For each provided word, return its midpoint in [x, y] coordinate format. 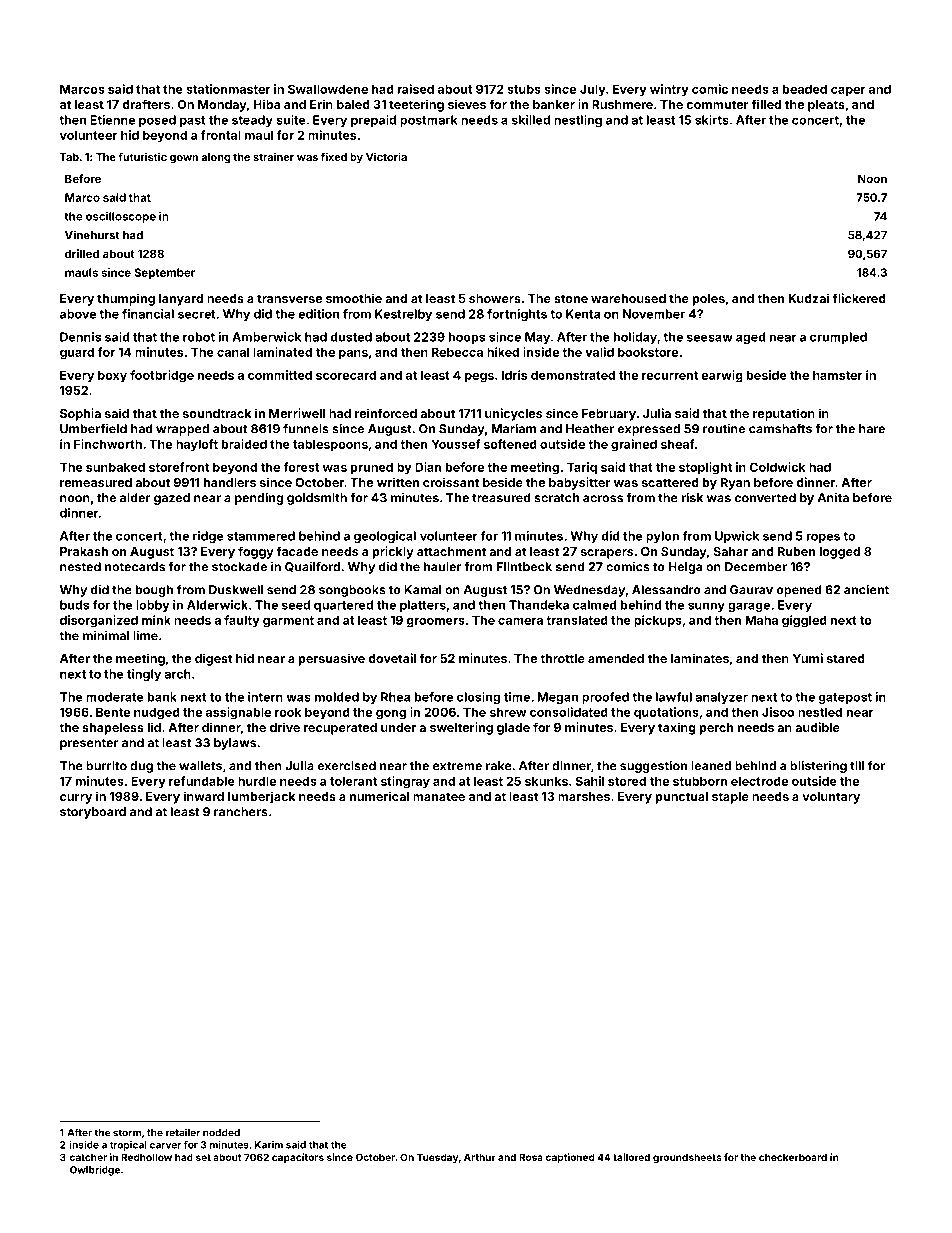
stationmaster [228, 89]
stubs [524, 89]
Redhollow [146, 1157]
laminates [700, 658]
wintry [669, 90]
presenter [89, 744]
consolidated [569, 712]
